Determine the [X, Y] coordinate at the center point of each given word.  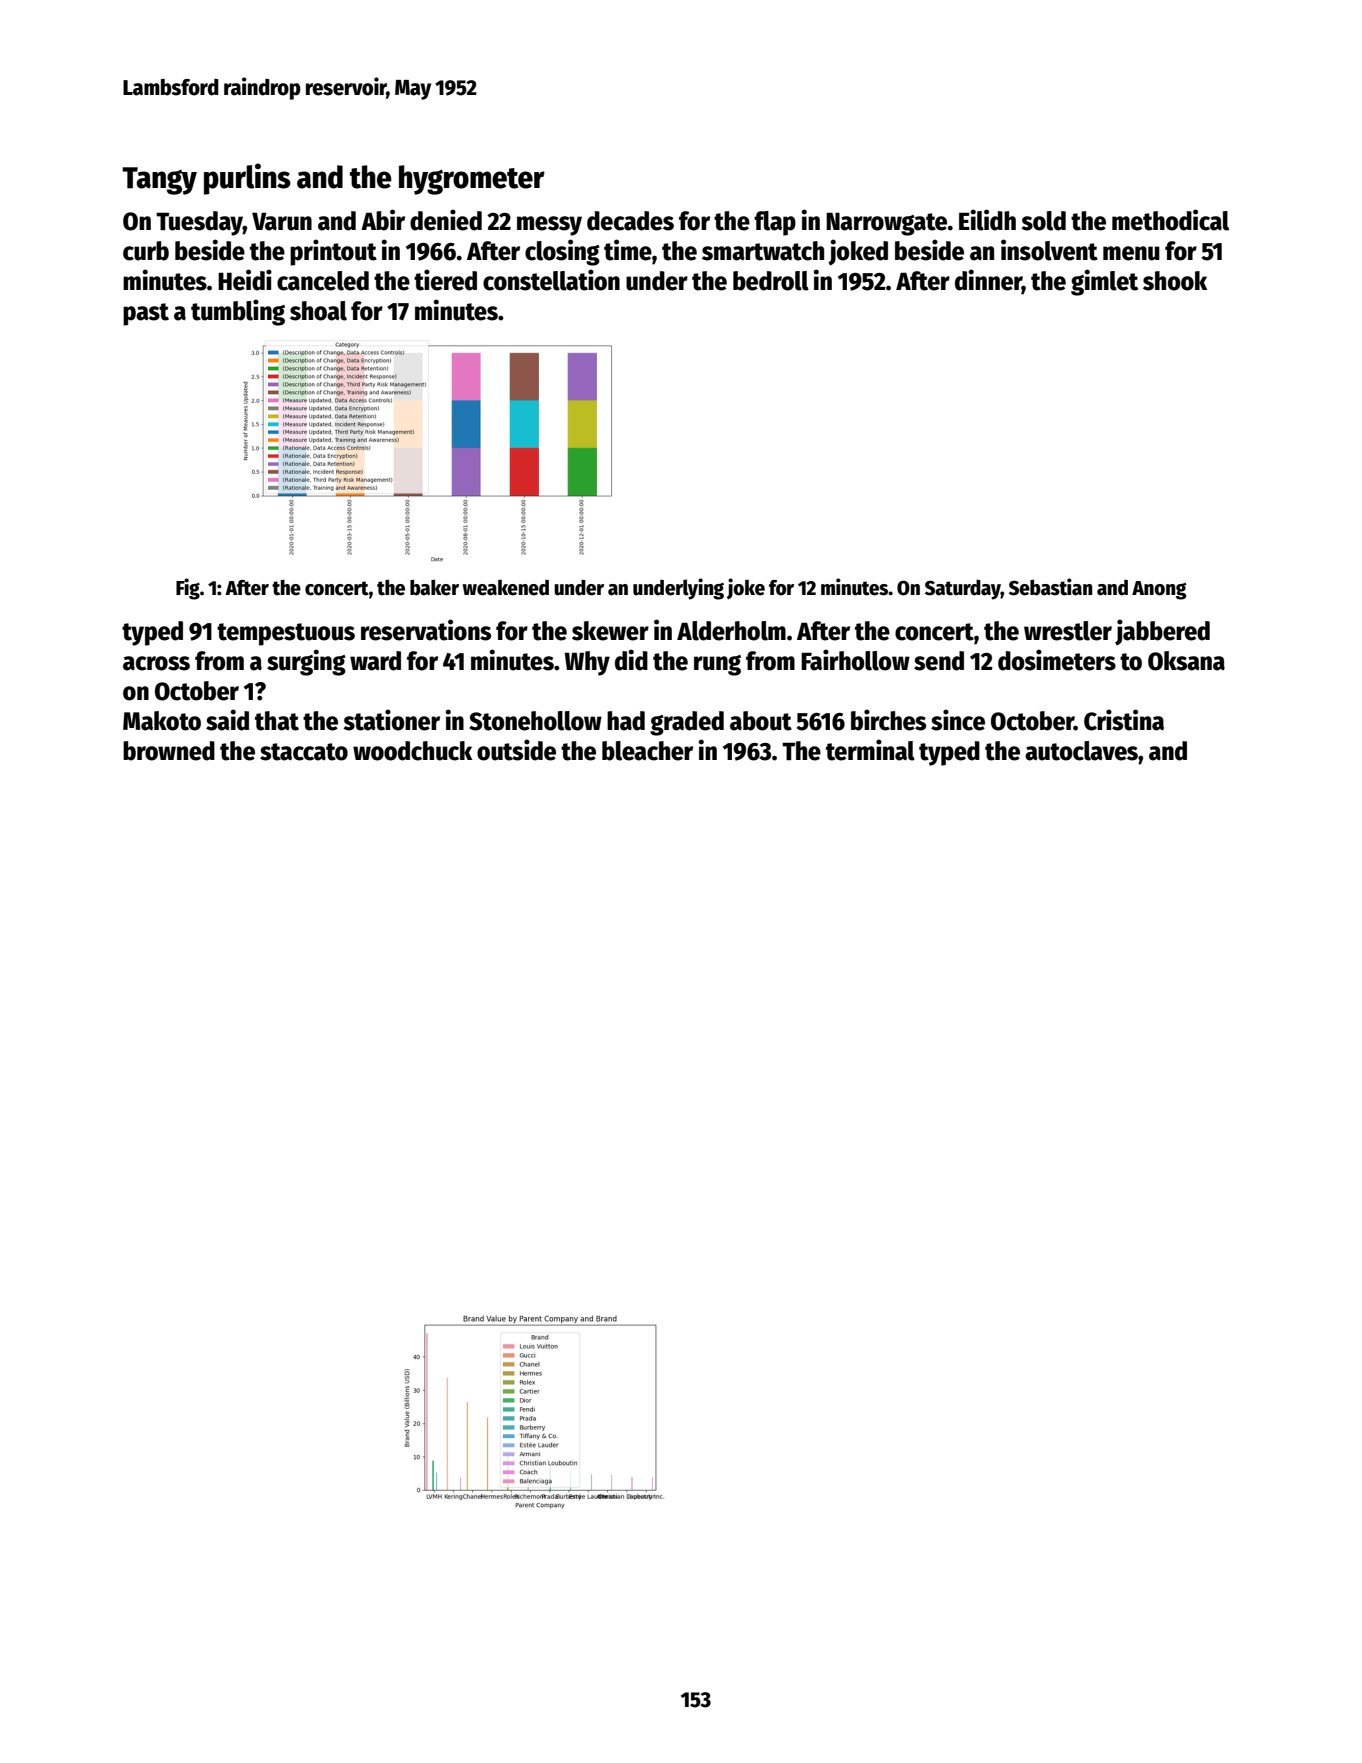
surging [306, 662]
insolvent [1049, 250]
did [631, 660]
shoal [318, 311]
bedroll [771, 281]
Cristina [1124, 720]
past [146, 314]
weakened [506, 587]
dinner [988, 281]
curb [146, 251]
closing [562, 252]
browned [169, 751]
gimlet [1104, 282]
